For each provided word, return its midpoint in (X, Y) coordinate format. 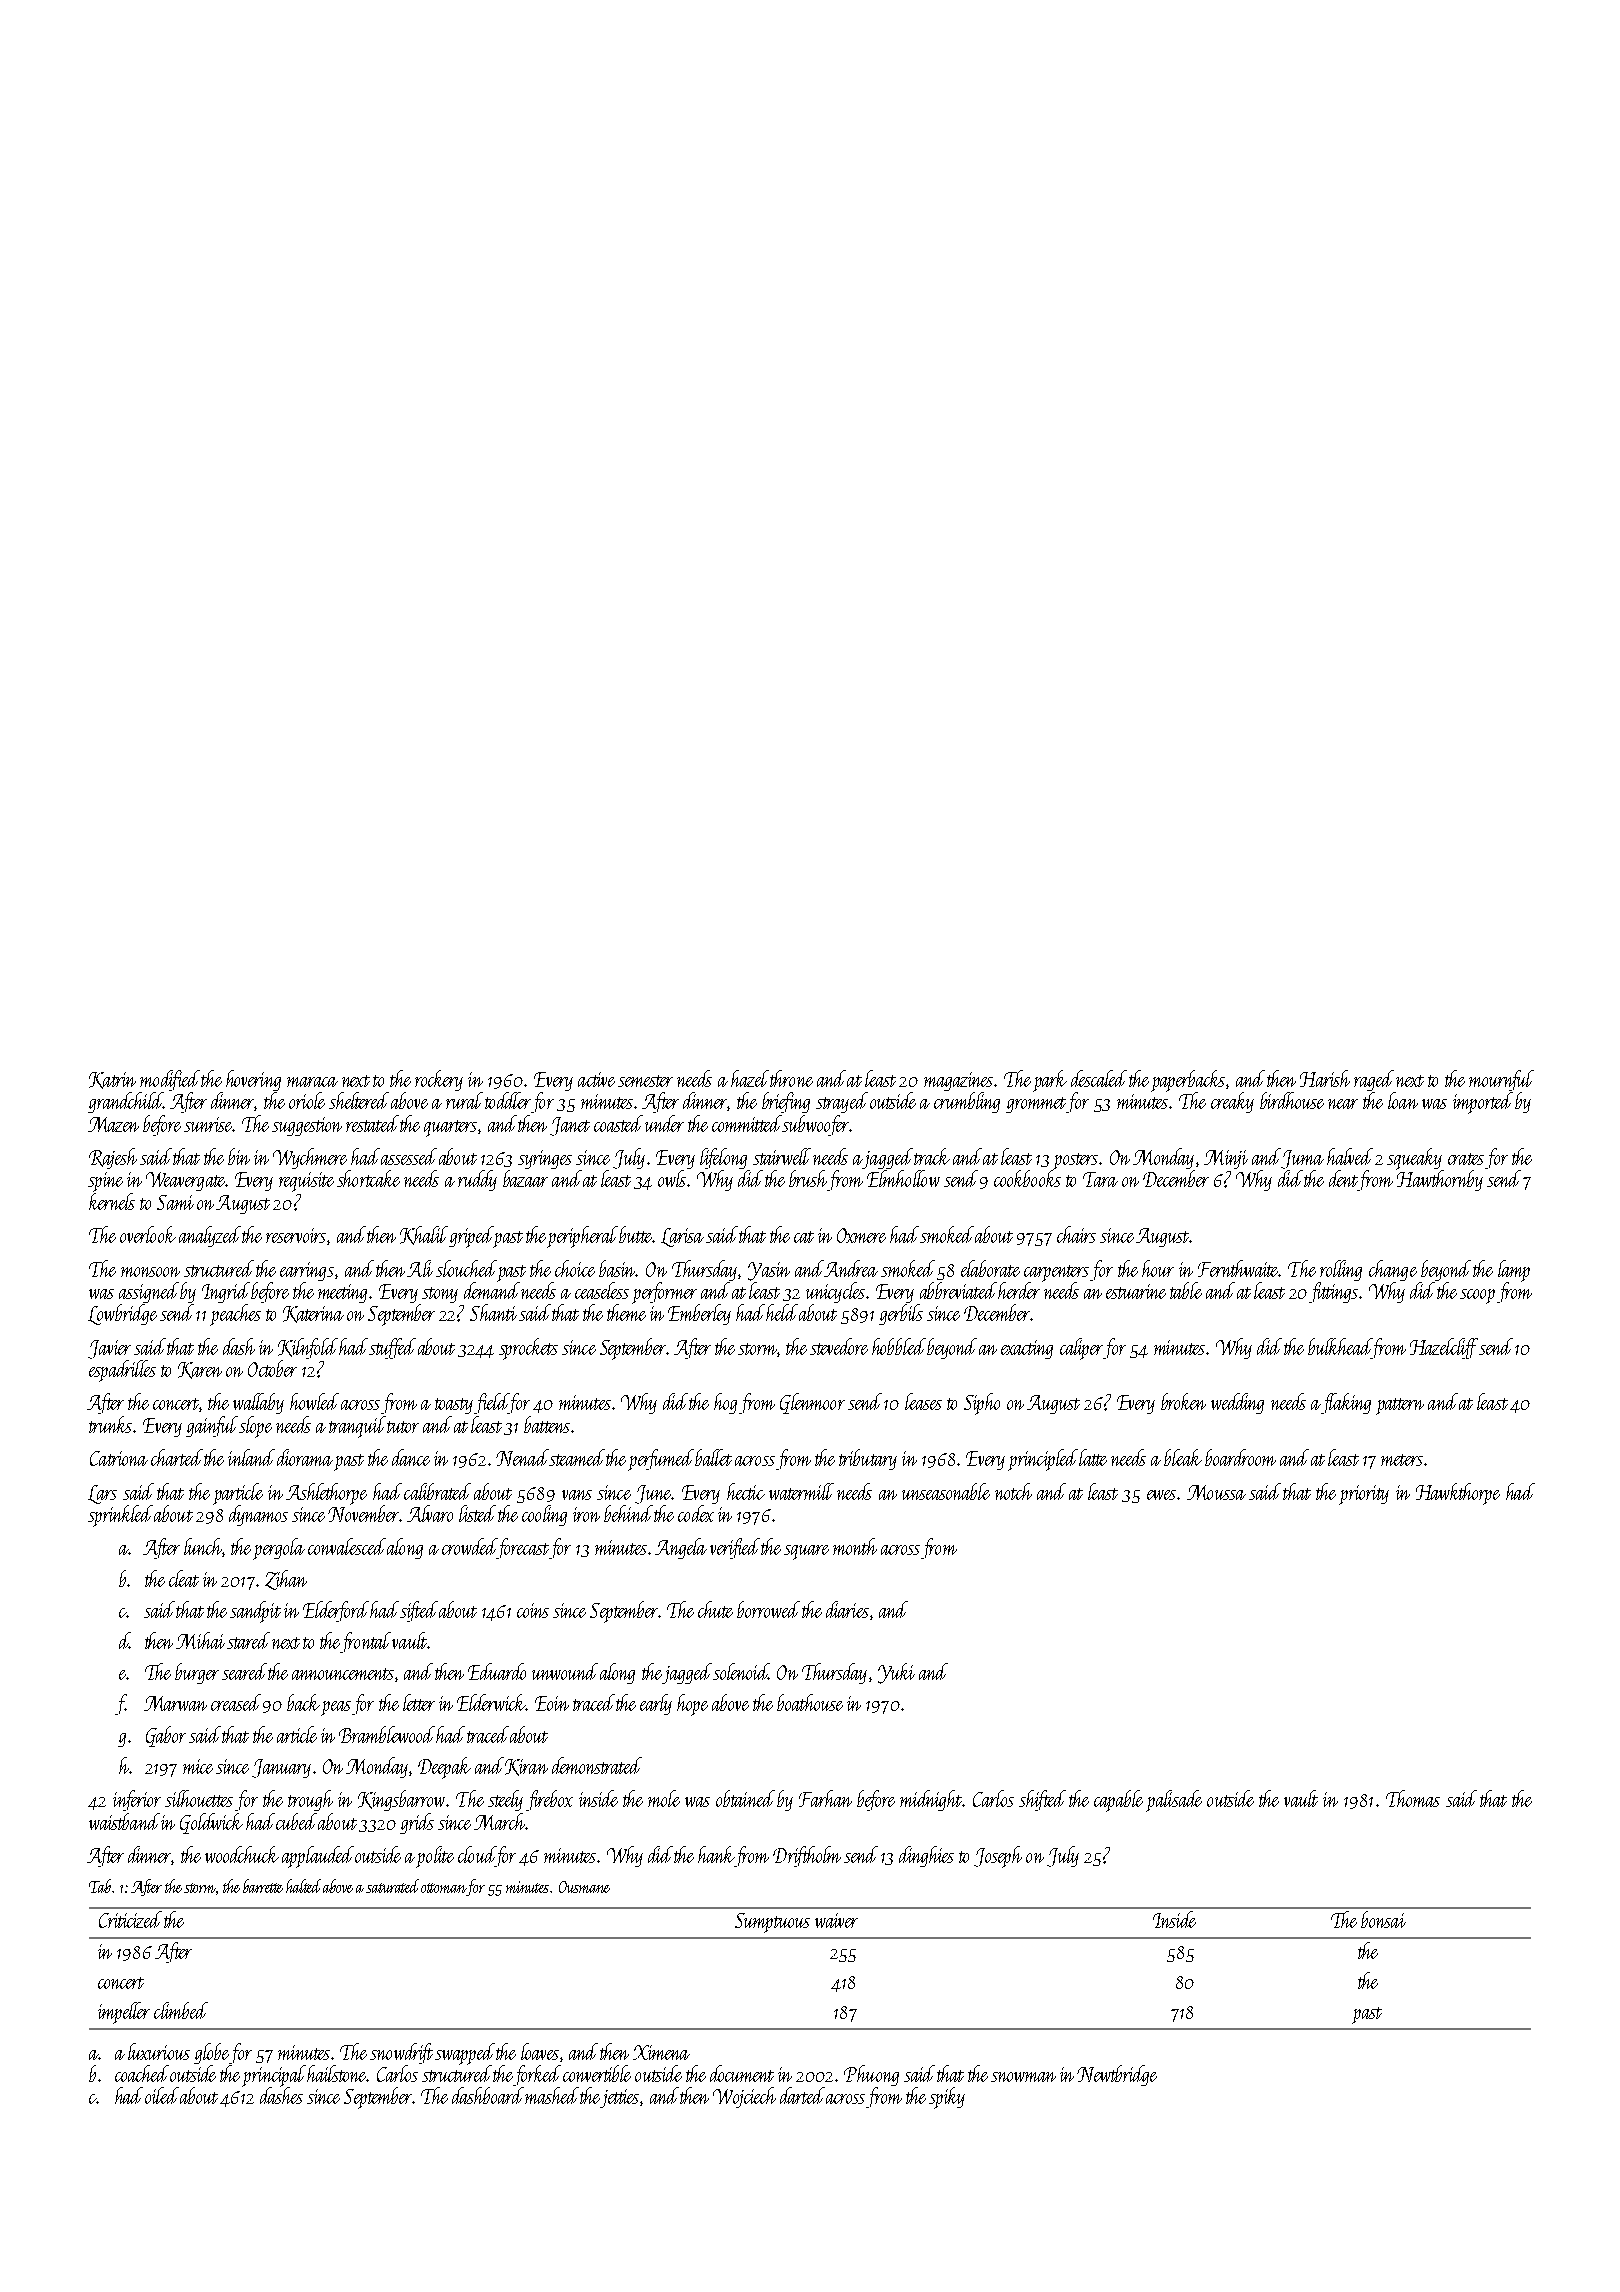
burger (197, 1673)
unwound (565, 1671)
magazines (958, 1081)
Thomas (1413, 1798)
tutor (403, 1427)
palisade (1174, 1801)
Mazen (113, 1124)
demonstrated (597, 1765)
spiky (947, 2098)
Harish (1325, 1078)
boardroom (1240, 1457)
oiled (162, 2095)
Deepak (444, 1768)
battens (547, 1424)
